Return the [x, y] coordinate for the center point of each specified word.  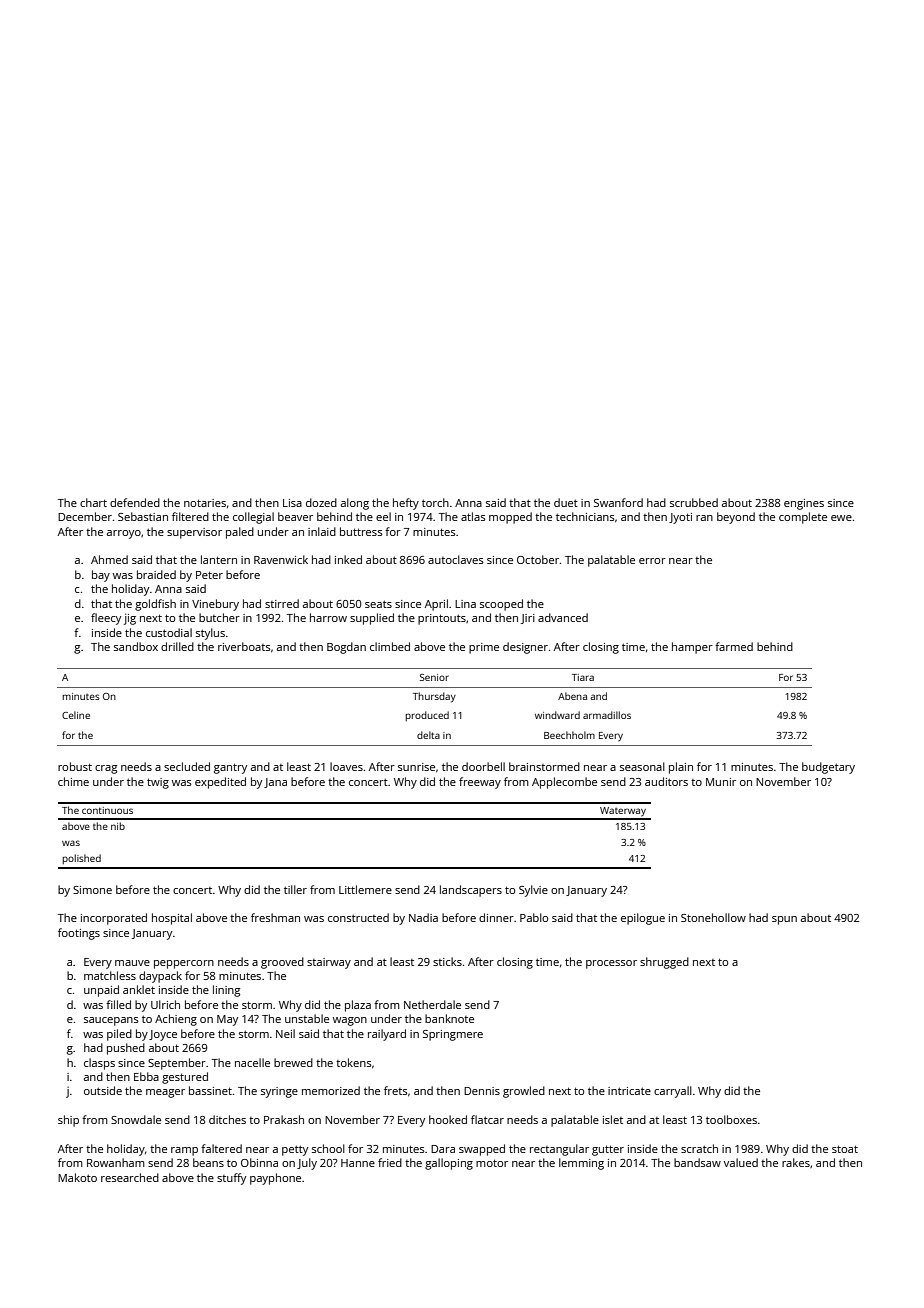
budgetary [828, 768]
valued [741, 1162]
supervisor [194, 533]
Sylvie [533, 891]
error [652, 561]
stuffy [231, 1179]
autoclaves [456, 559]
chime [73, 781]
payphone [275, 1179]
